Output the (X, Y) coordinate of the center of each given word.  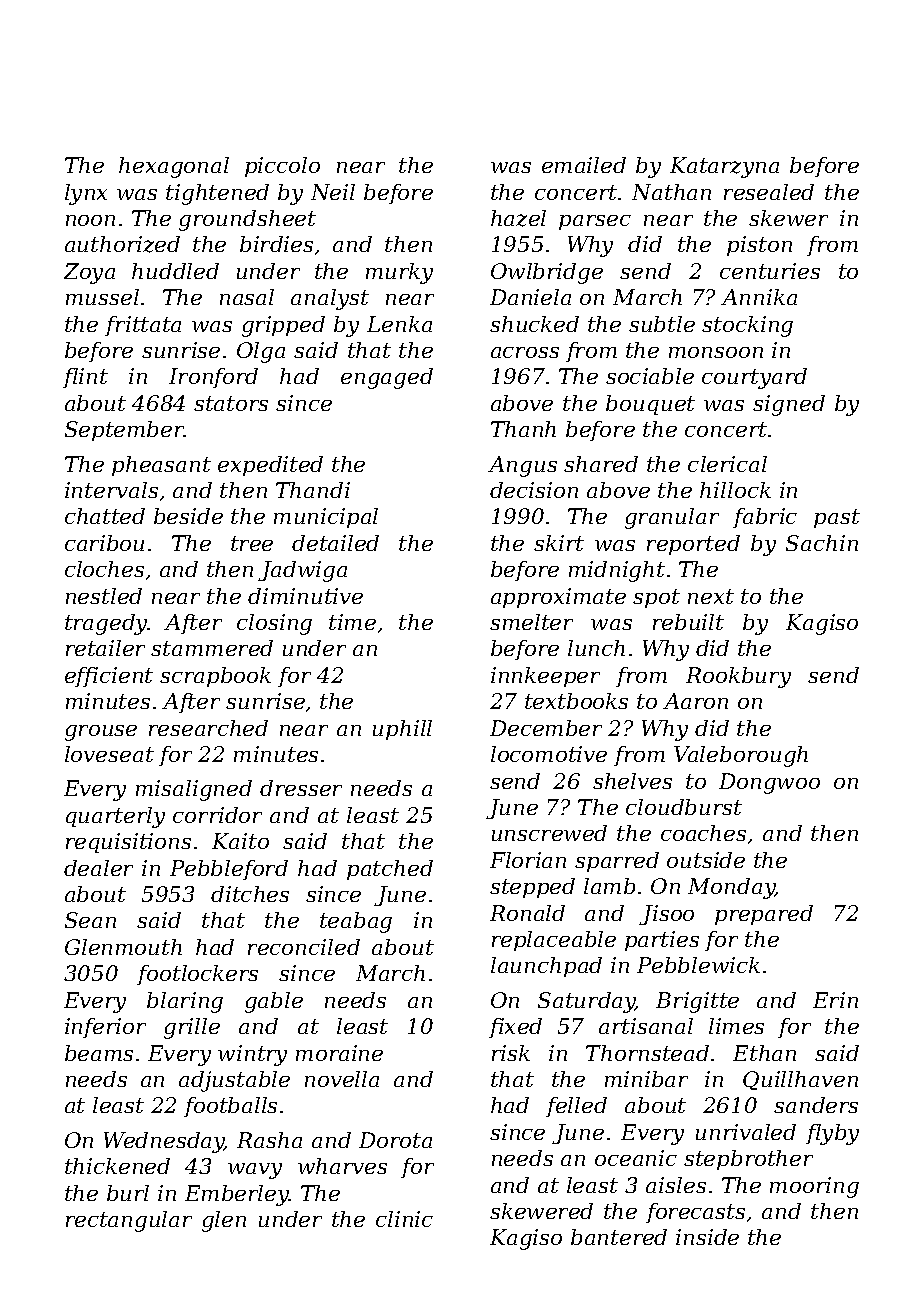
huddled (175, 271)
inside (707, 1237)
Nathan (671, 192)
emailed (584, 165)
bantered (619, 1237)
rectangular (129, 1221)
